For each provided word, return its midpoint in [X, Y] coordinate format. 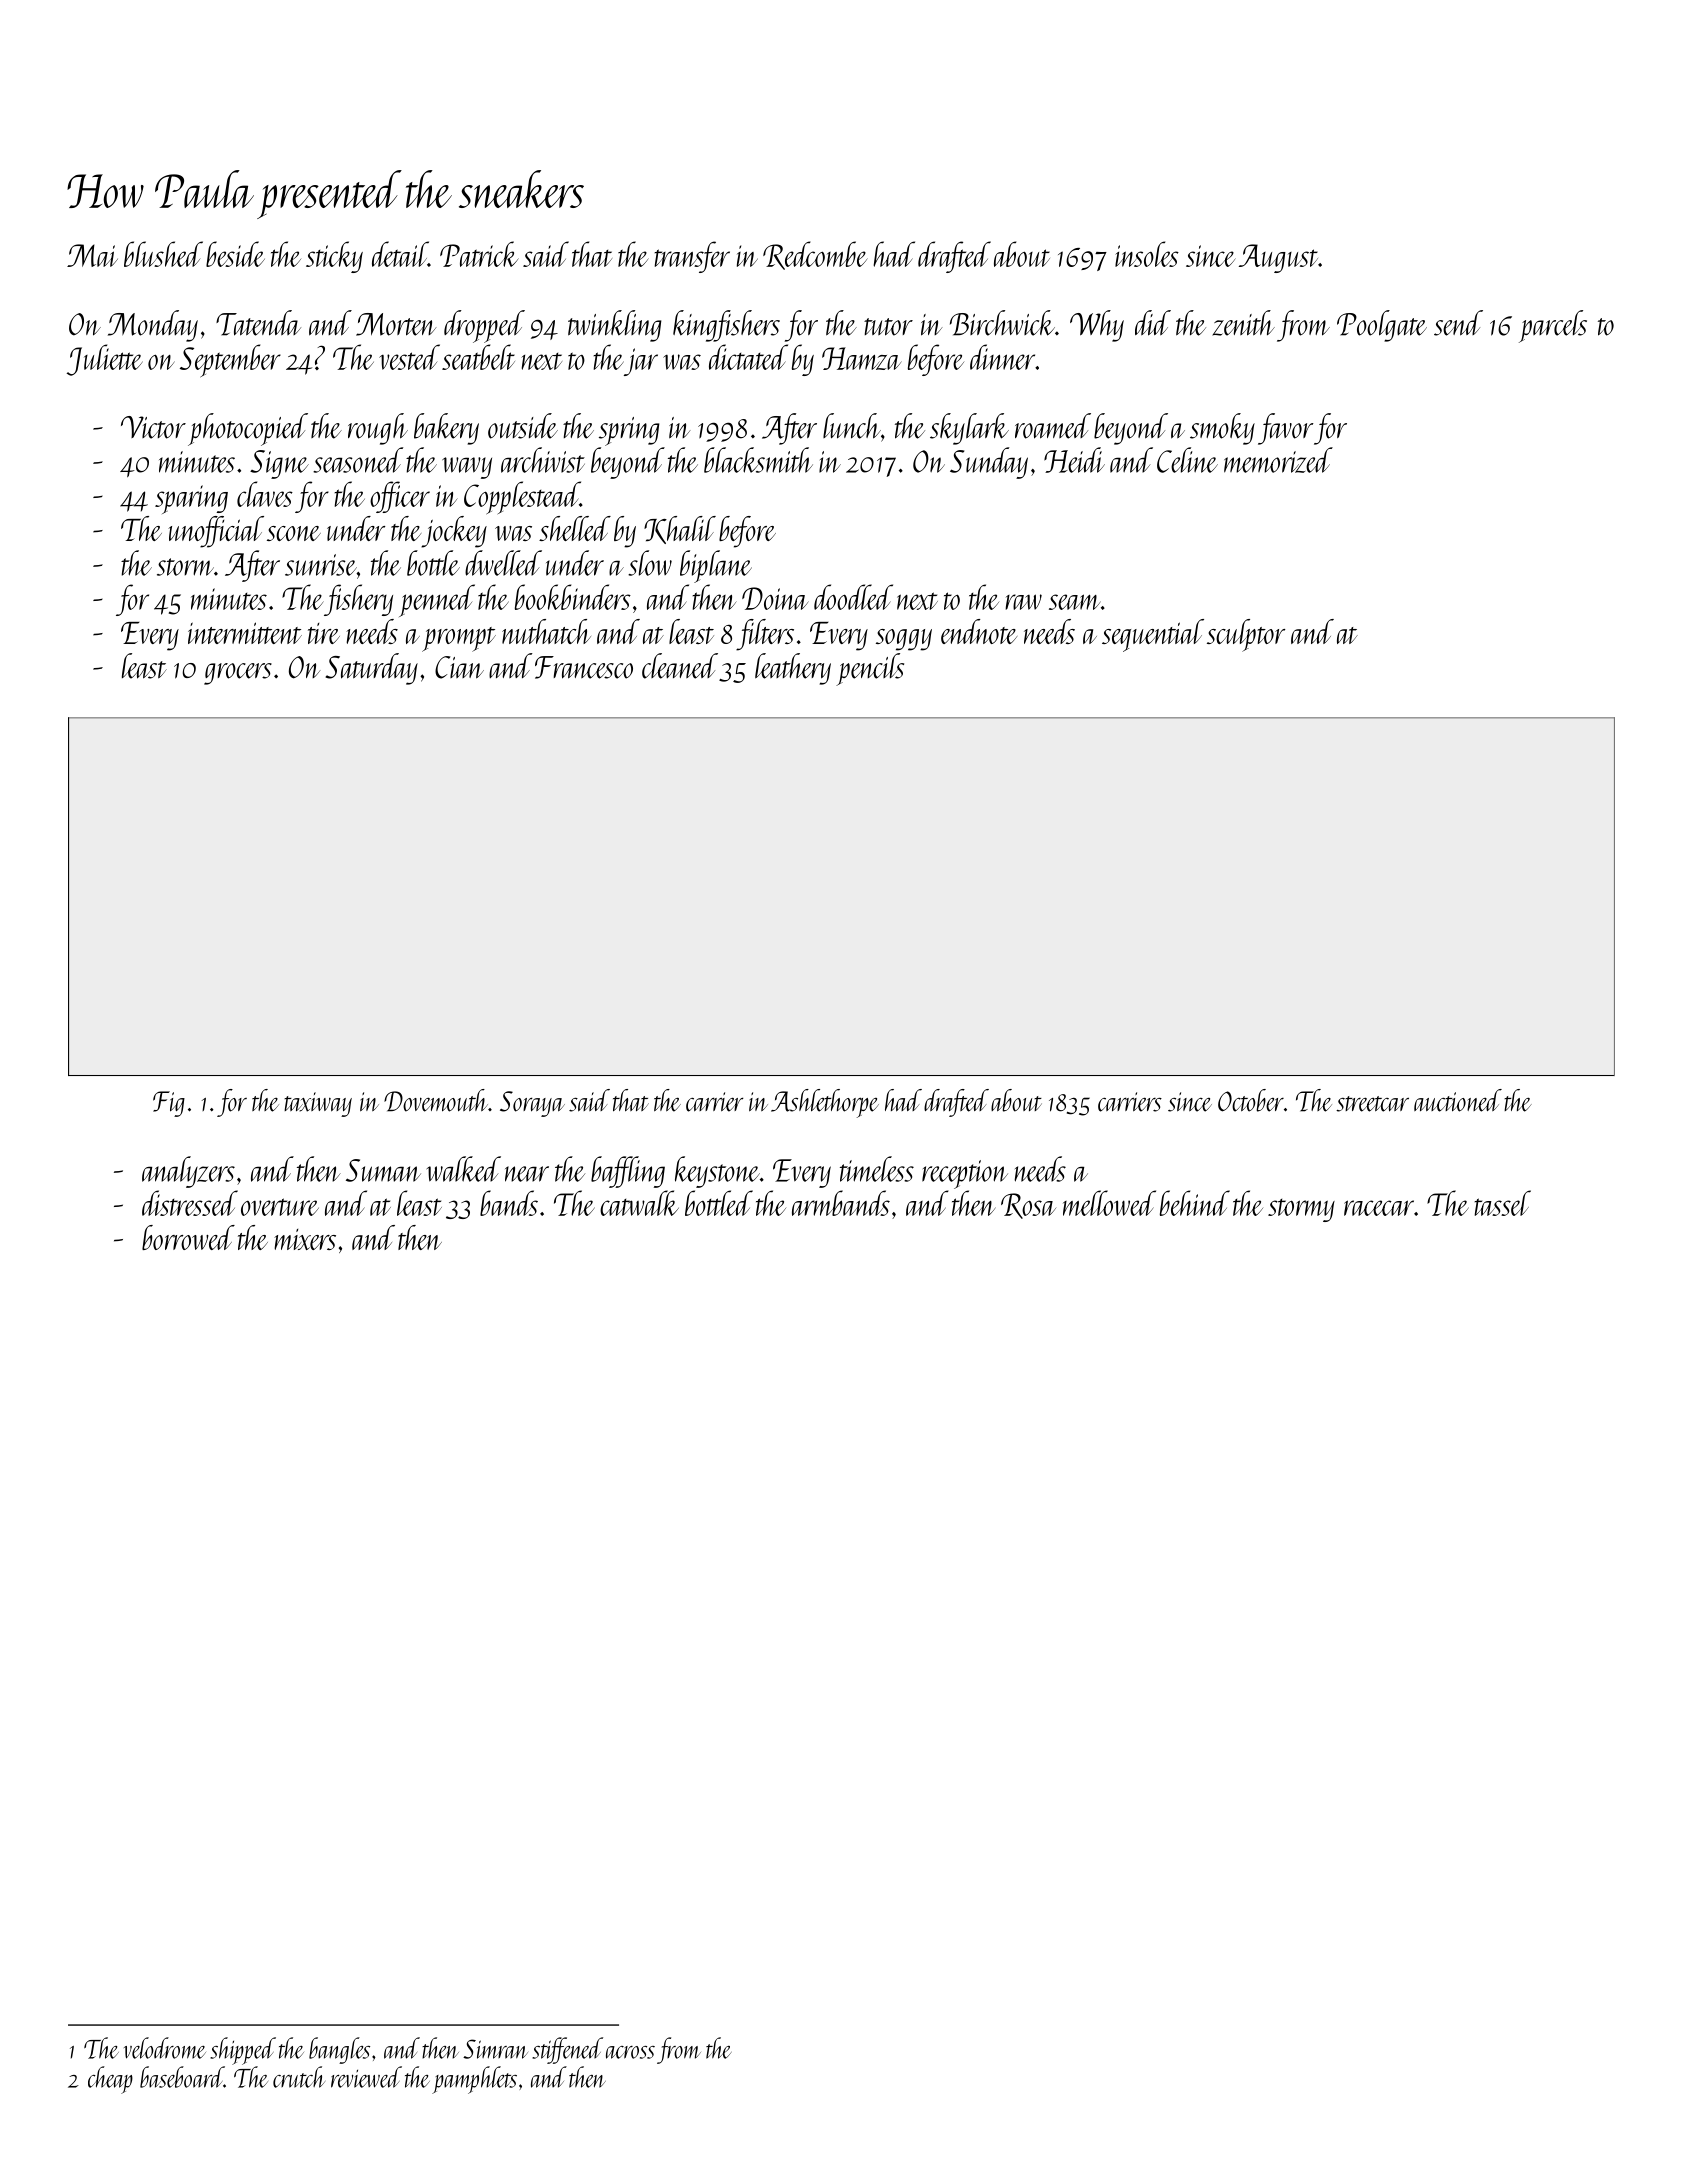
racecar [1379, 1208]
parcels [1553, 326]
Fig [169, 1104]
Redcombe [815, 255]
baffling [628, 1172]
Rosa [1028, 1206]
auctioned [1458, 1100]
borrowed [188, 1237]
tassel [1502, 1203]
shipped [243, 2051]
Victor [153, 427]
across [630, 2052]
